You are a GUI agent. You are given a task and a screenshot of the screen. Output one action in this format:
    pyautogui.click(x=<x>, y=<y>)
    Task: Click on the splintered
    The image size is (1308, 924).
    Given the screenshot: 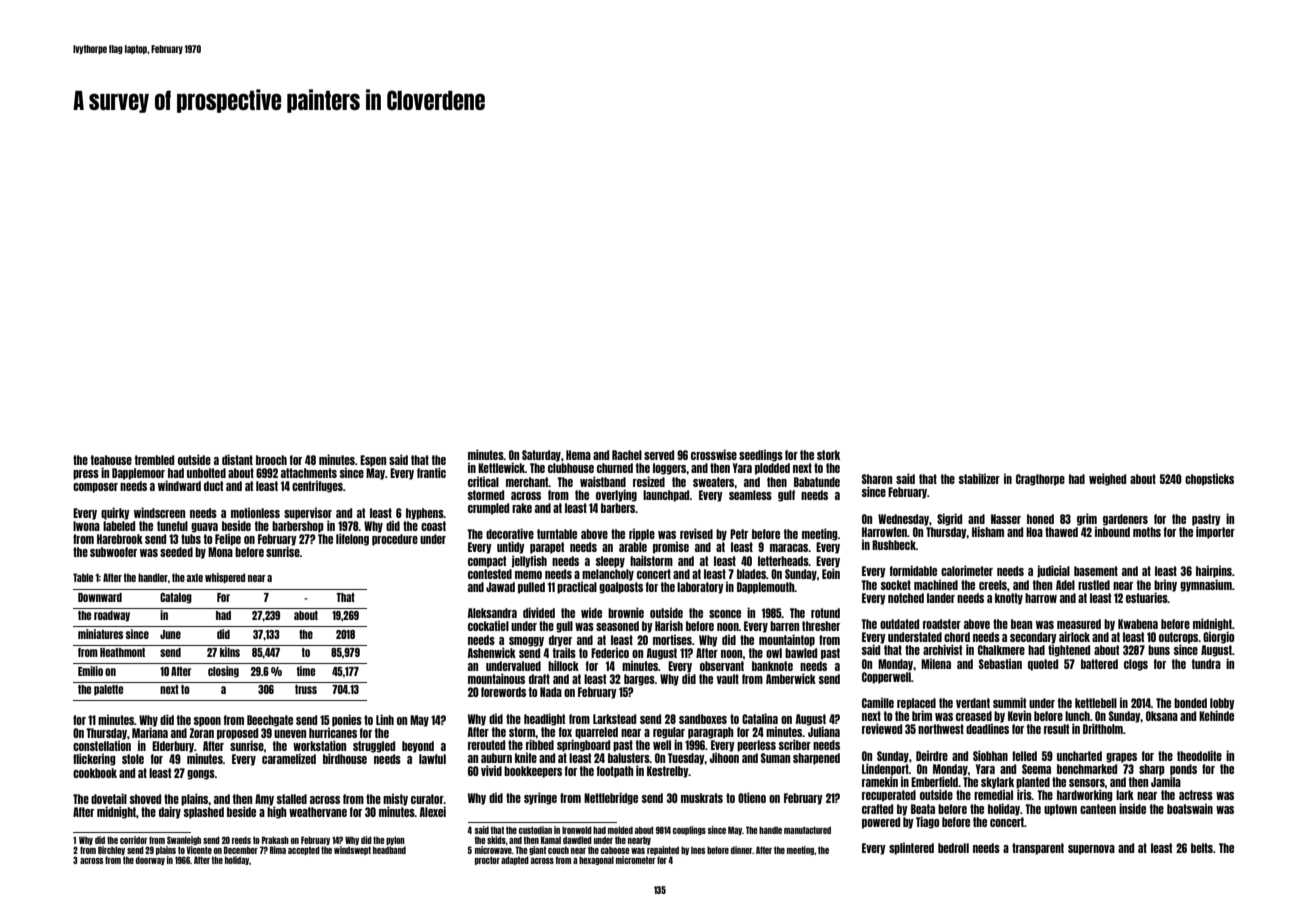 What is the action you would take?
    pyautogui.click(x=911, y=848)
